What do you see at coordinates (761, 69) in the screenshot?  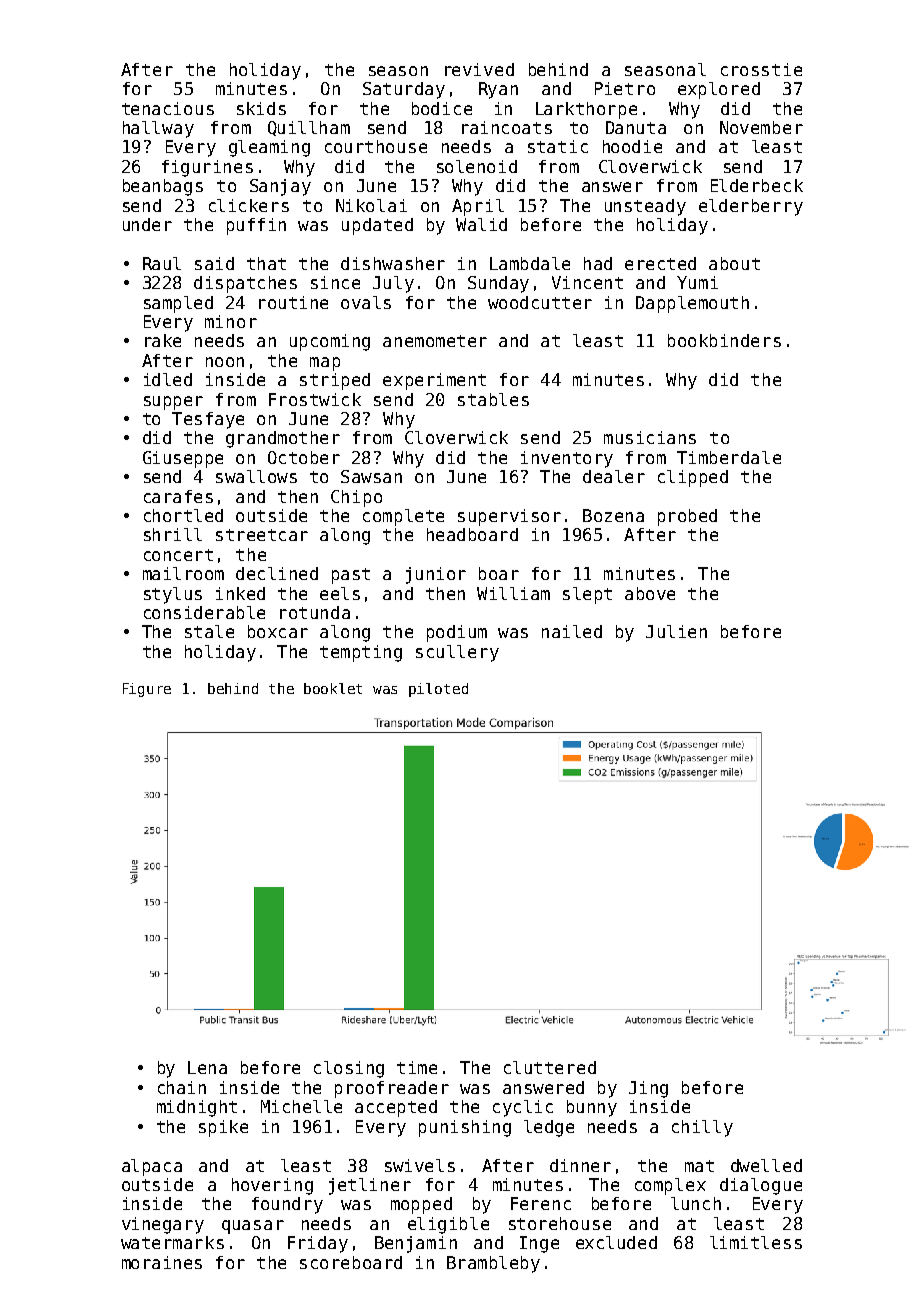 I see `crosstie` at bounding box center [761, 69].
